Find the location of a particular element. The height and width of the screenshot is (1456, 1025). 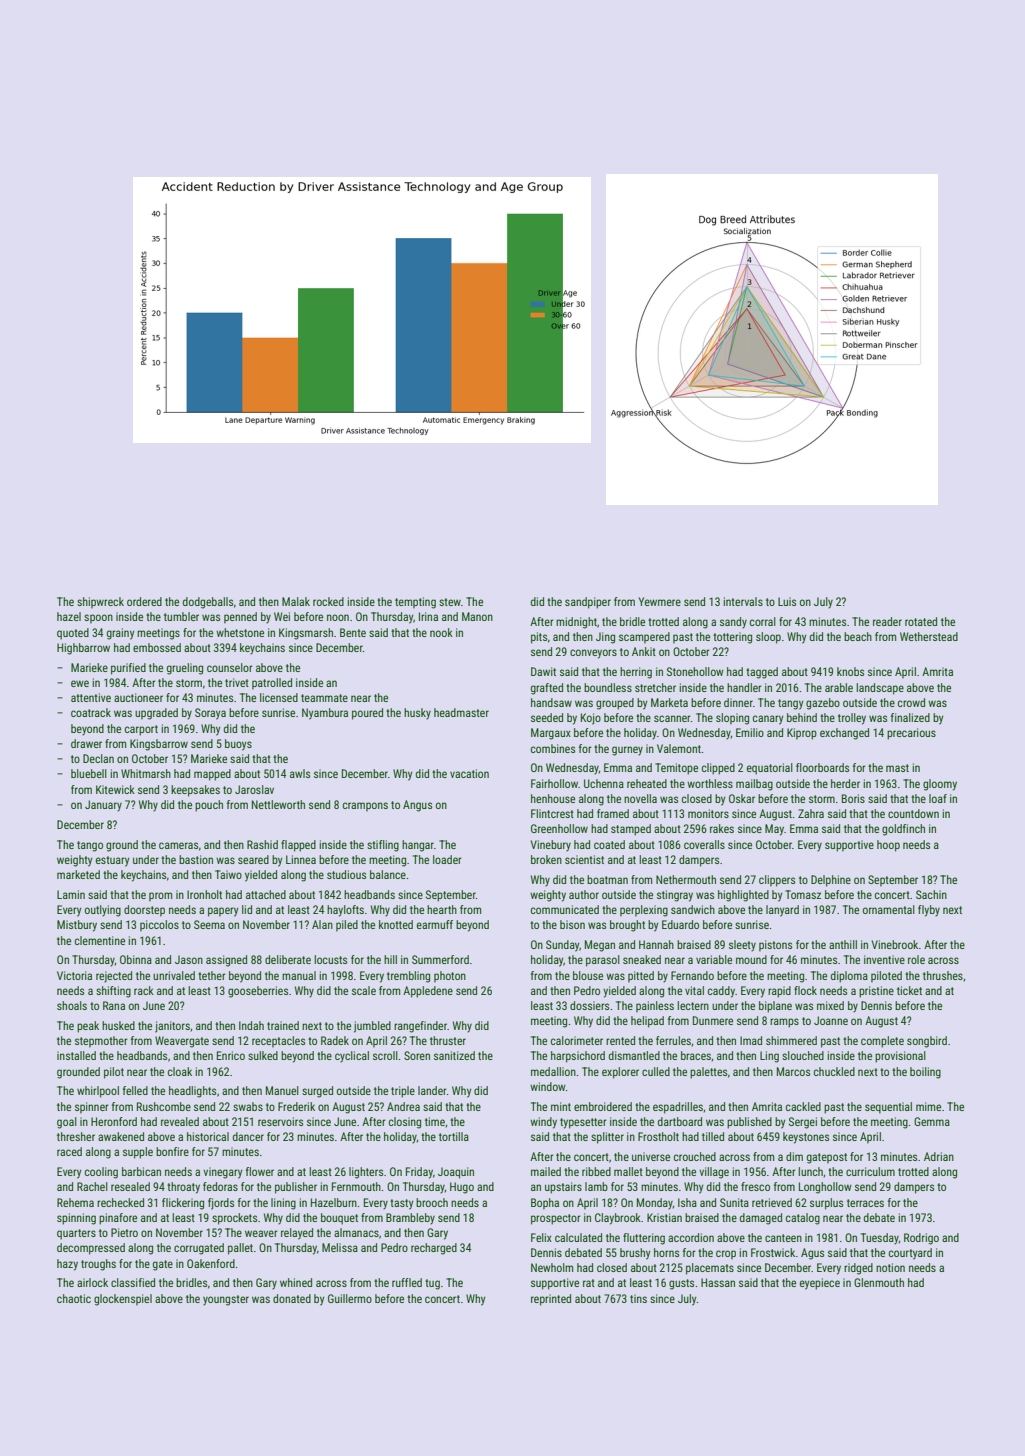

shipwreck is located at coordinates (100, 603).
